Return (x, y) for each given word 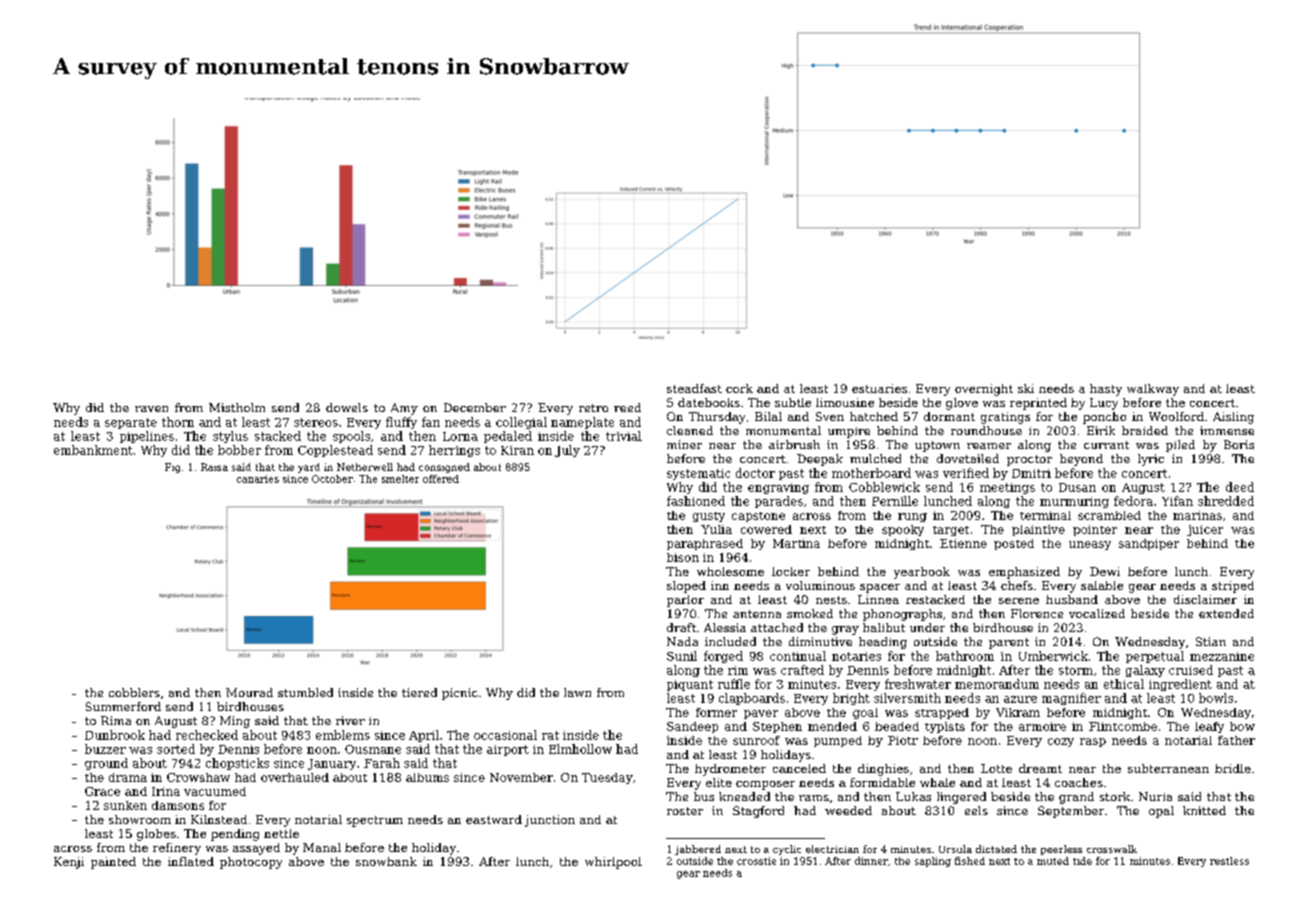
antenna (757, 614)
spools (351, 437)
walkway (1153, 390)
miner (684, 444)
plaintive (1038, 530)
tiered (419, 692)
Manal (322, 847)
